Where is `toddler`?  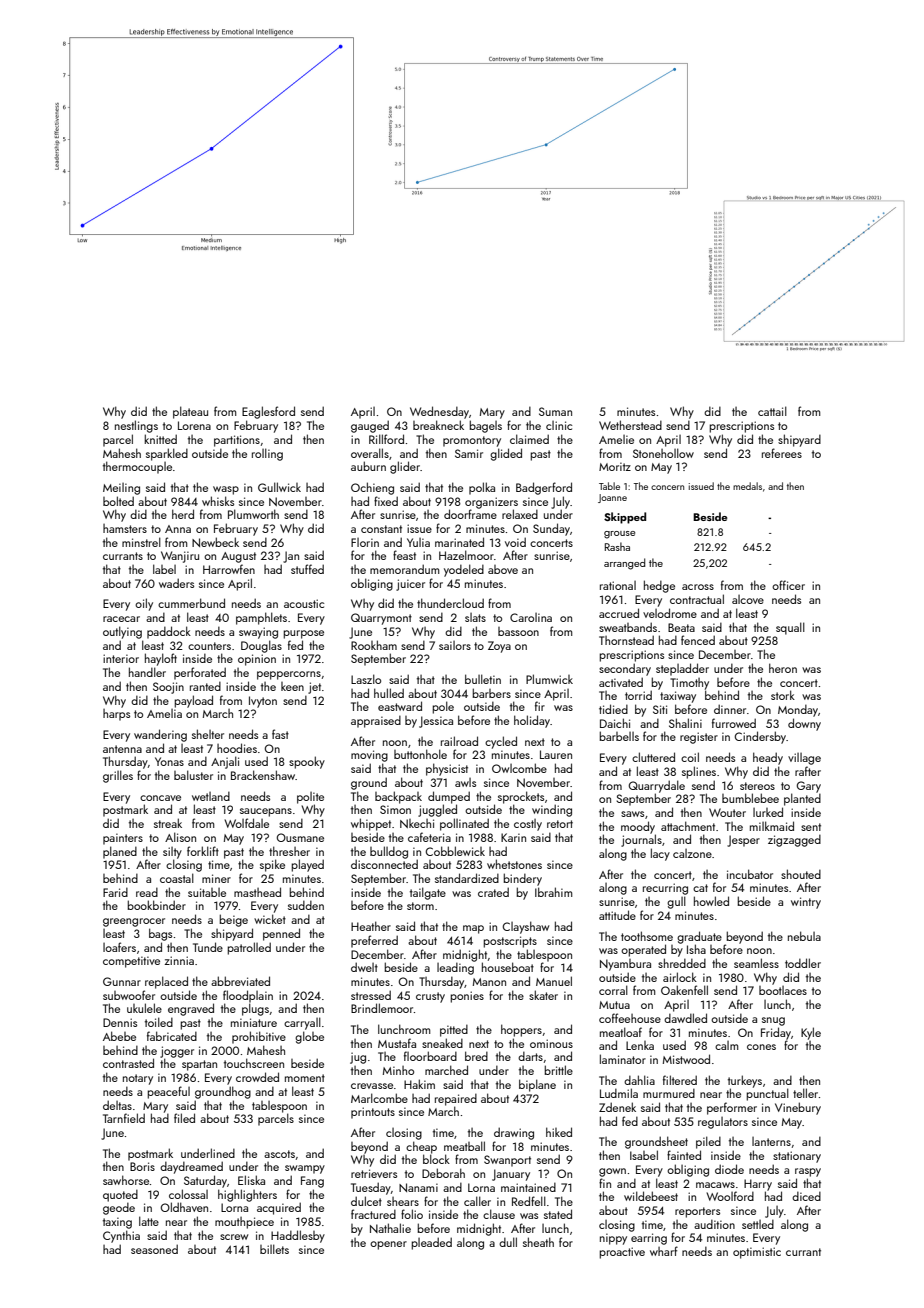
toddler is located at coordinates (803, 963).
